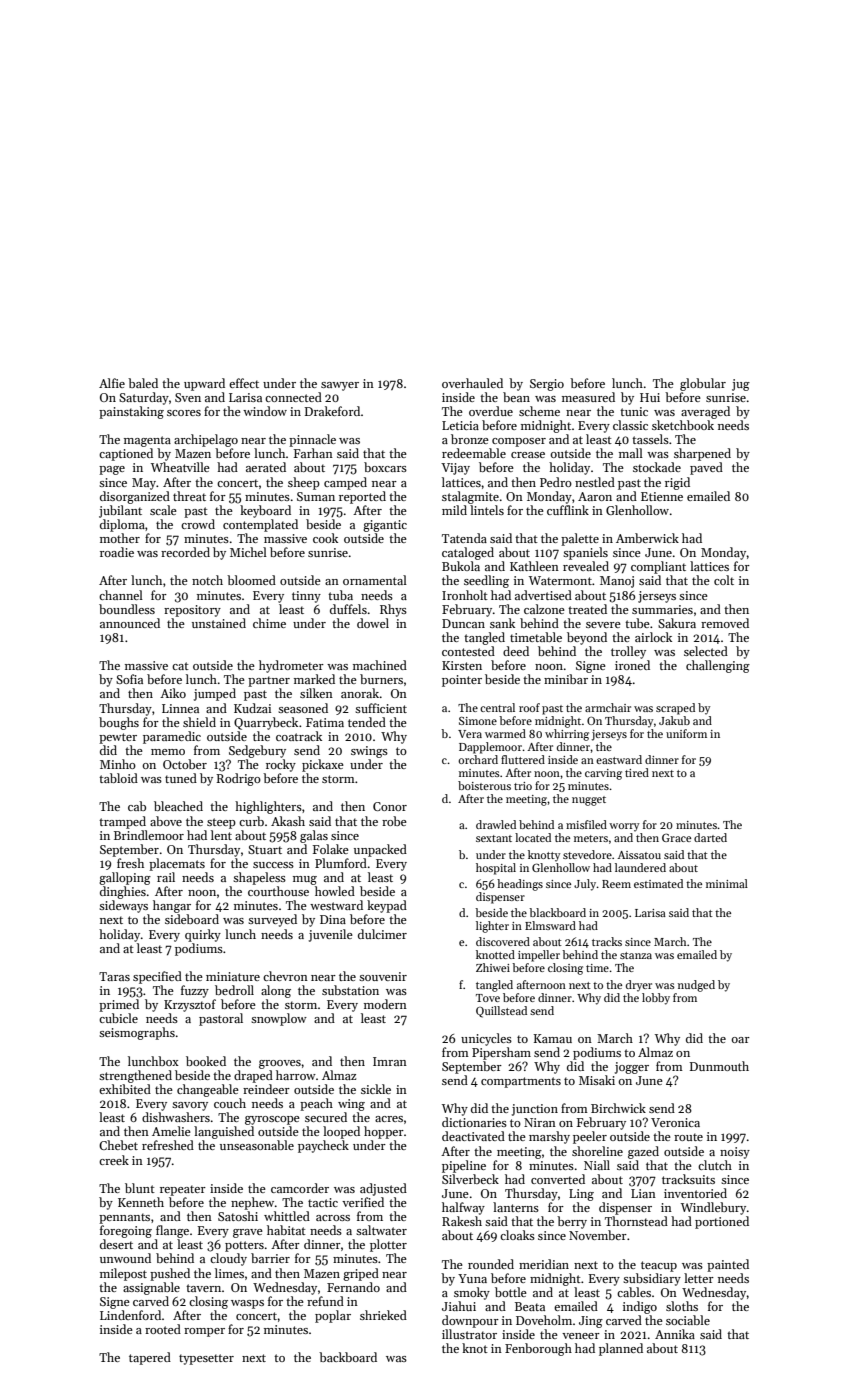 The height and width of the image is (1400, 849). Describe the element at coordinates (170, 1274) in the image. I see `pushed` at that location.
